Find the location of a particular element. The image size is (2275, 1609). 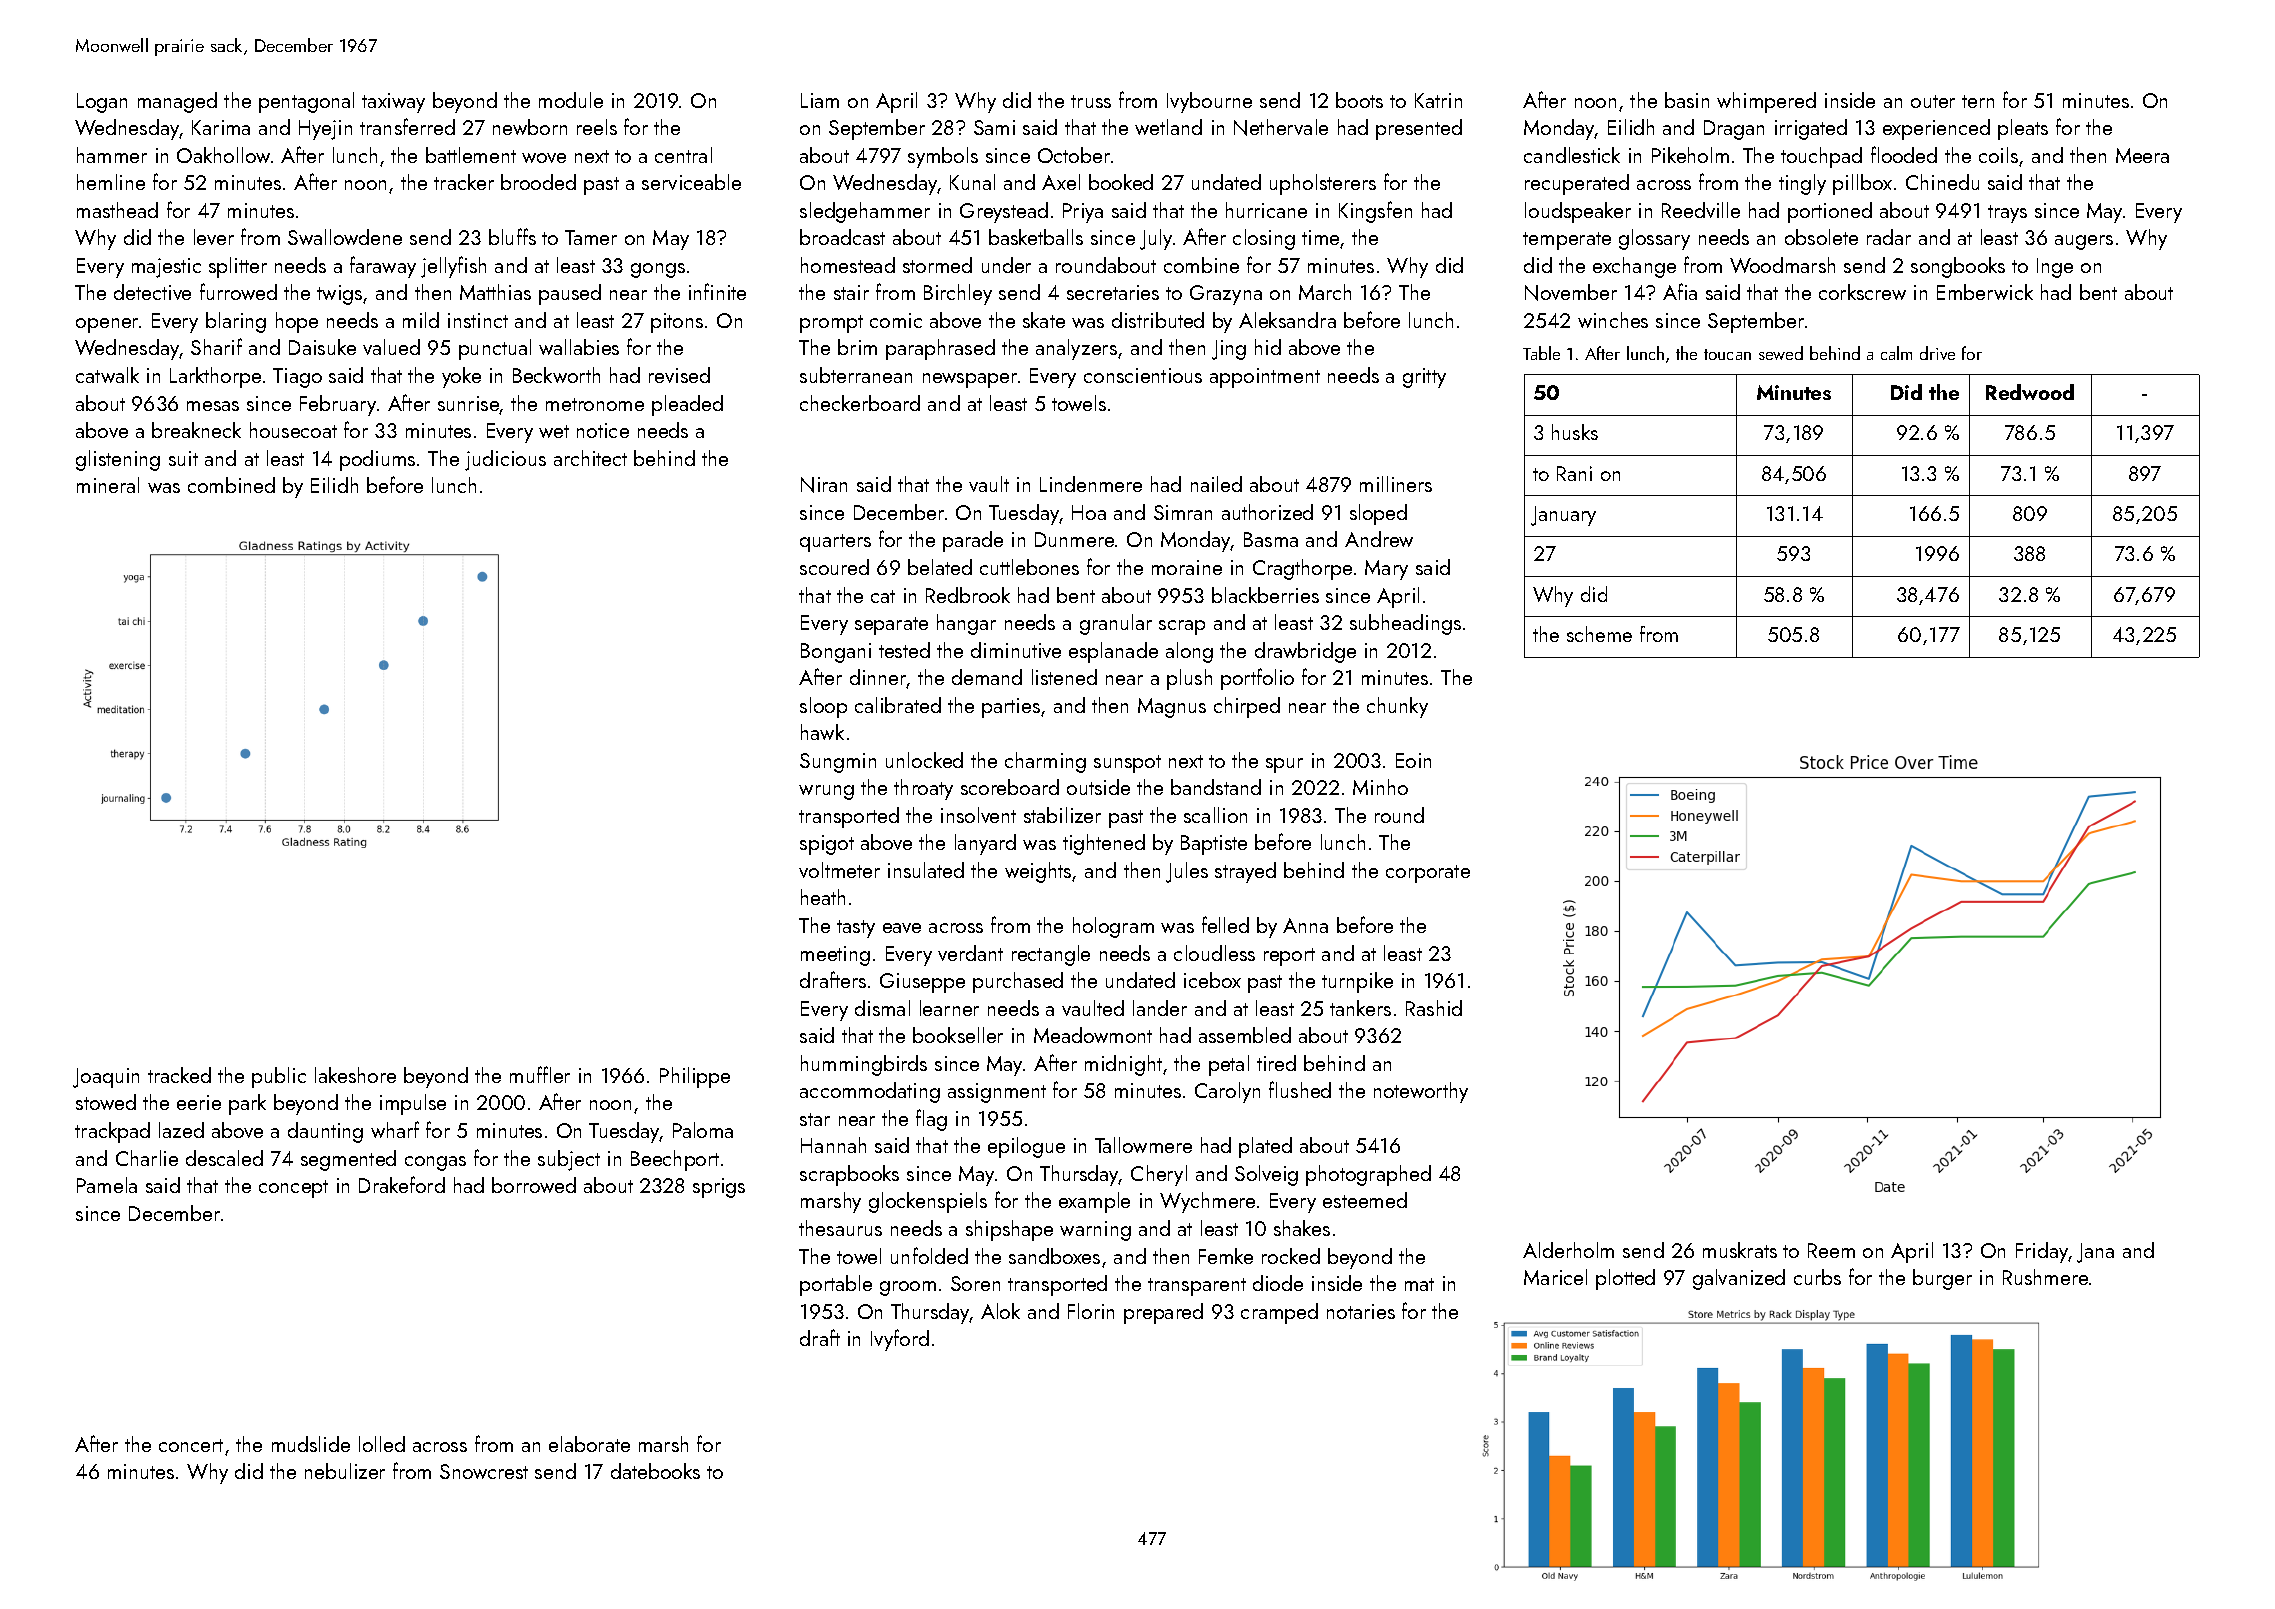

mineral is located at coordinates (108, 485).
